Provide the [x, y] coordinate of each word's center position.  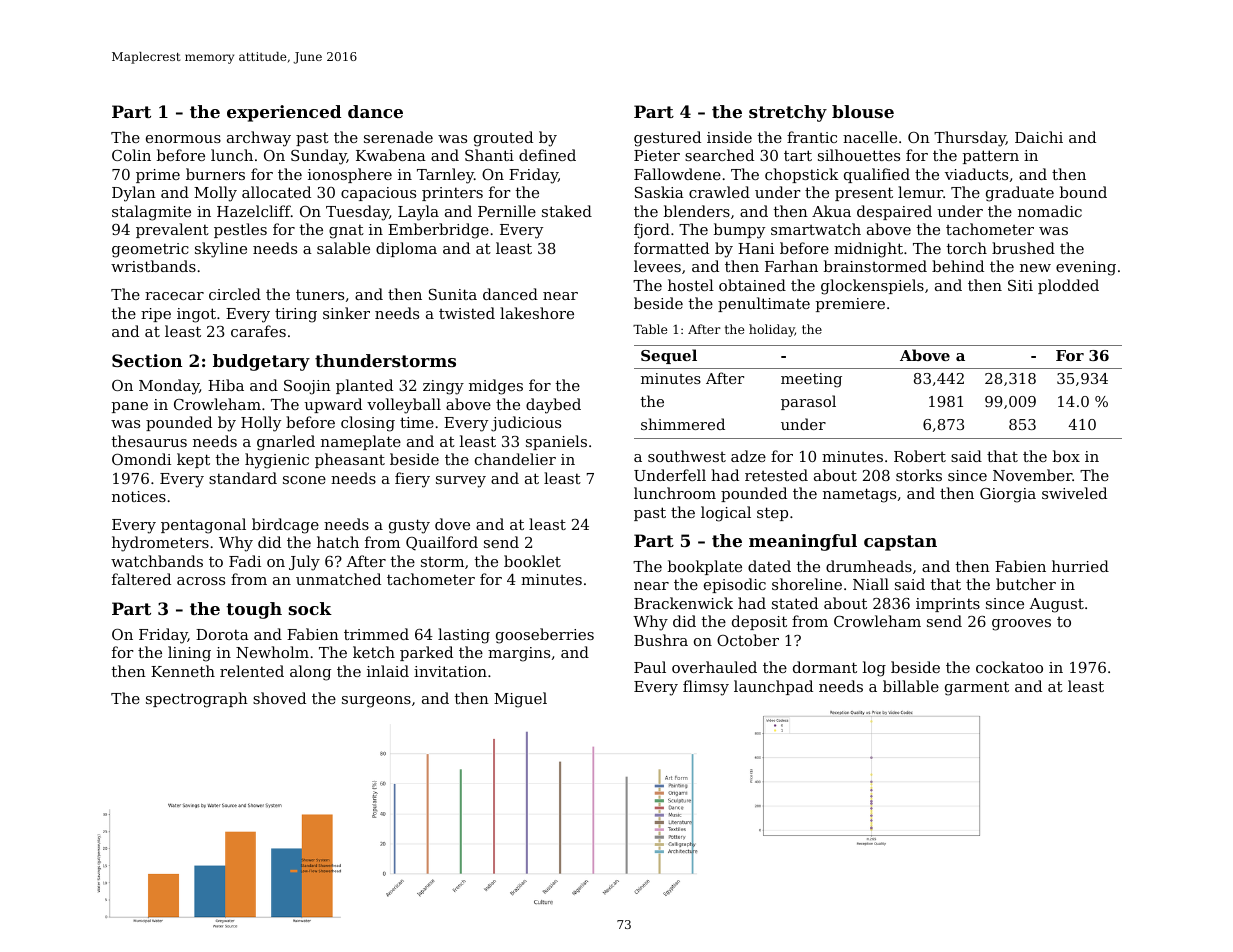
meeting [811, 380]
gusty [409, 526]
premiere [850, 305]
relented [252, 671]
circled [235, 294]
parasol [808, 402]
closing [368, 424]
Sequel [669, 356]
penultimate [764, 304]
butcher [1026, 584]
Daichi [1039, 137]
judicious [526, 424]
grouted [503, 139]
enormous [183, 139]
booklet [532, 561]
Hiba [226, 385]
